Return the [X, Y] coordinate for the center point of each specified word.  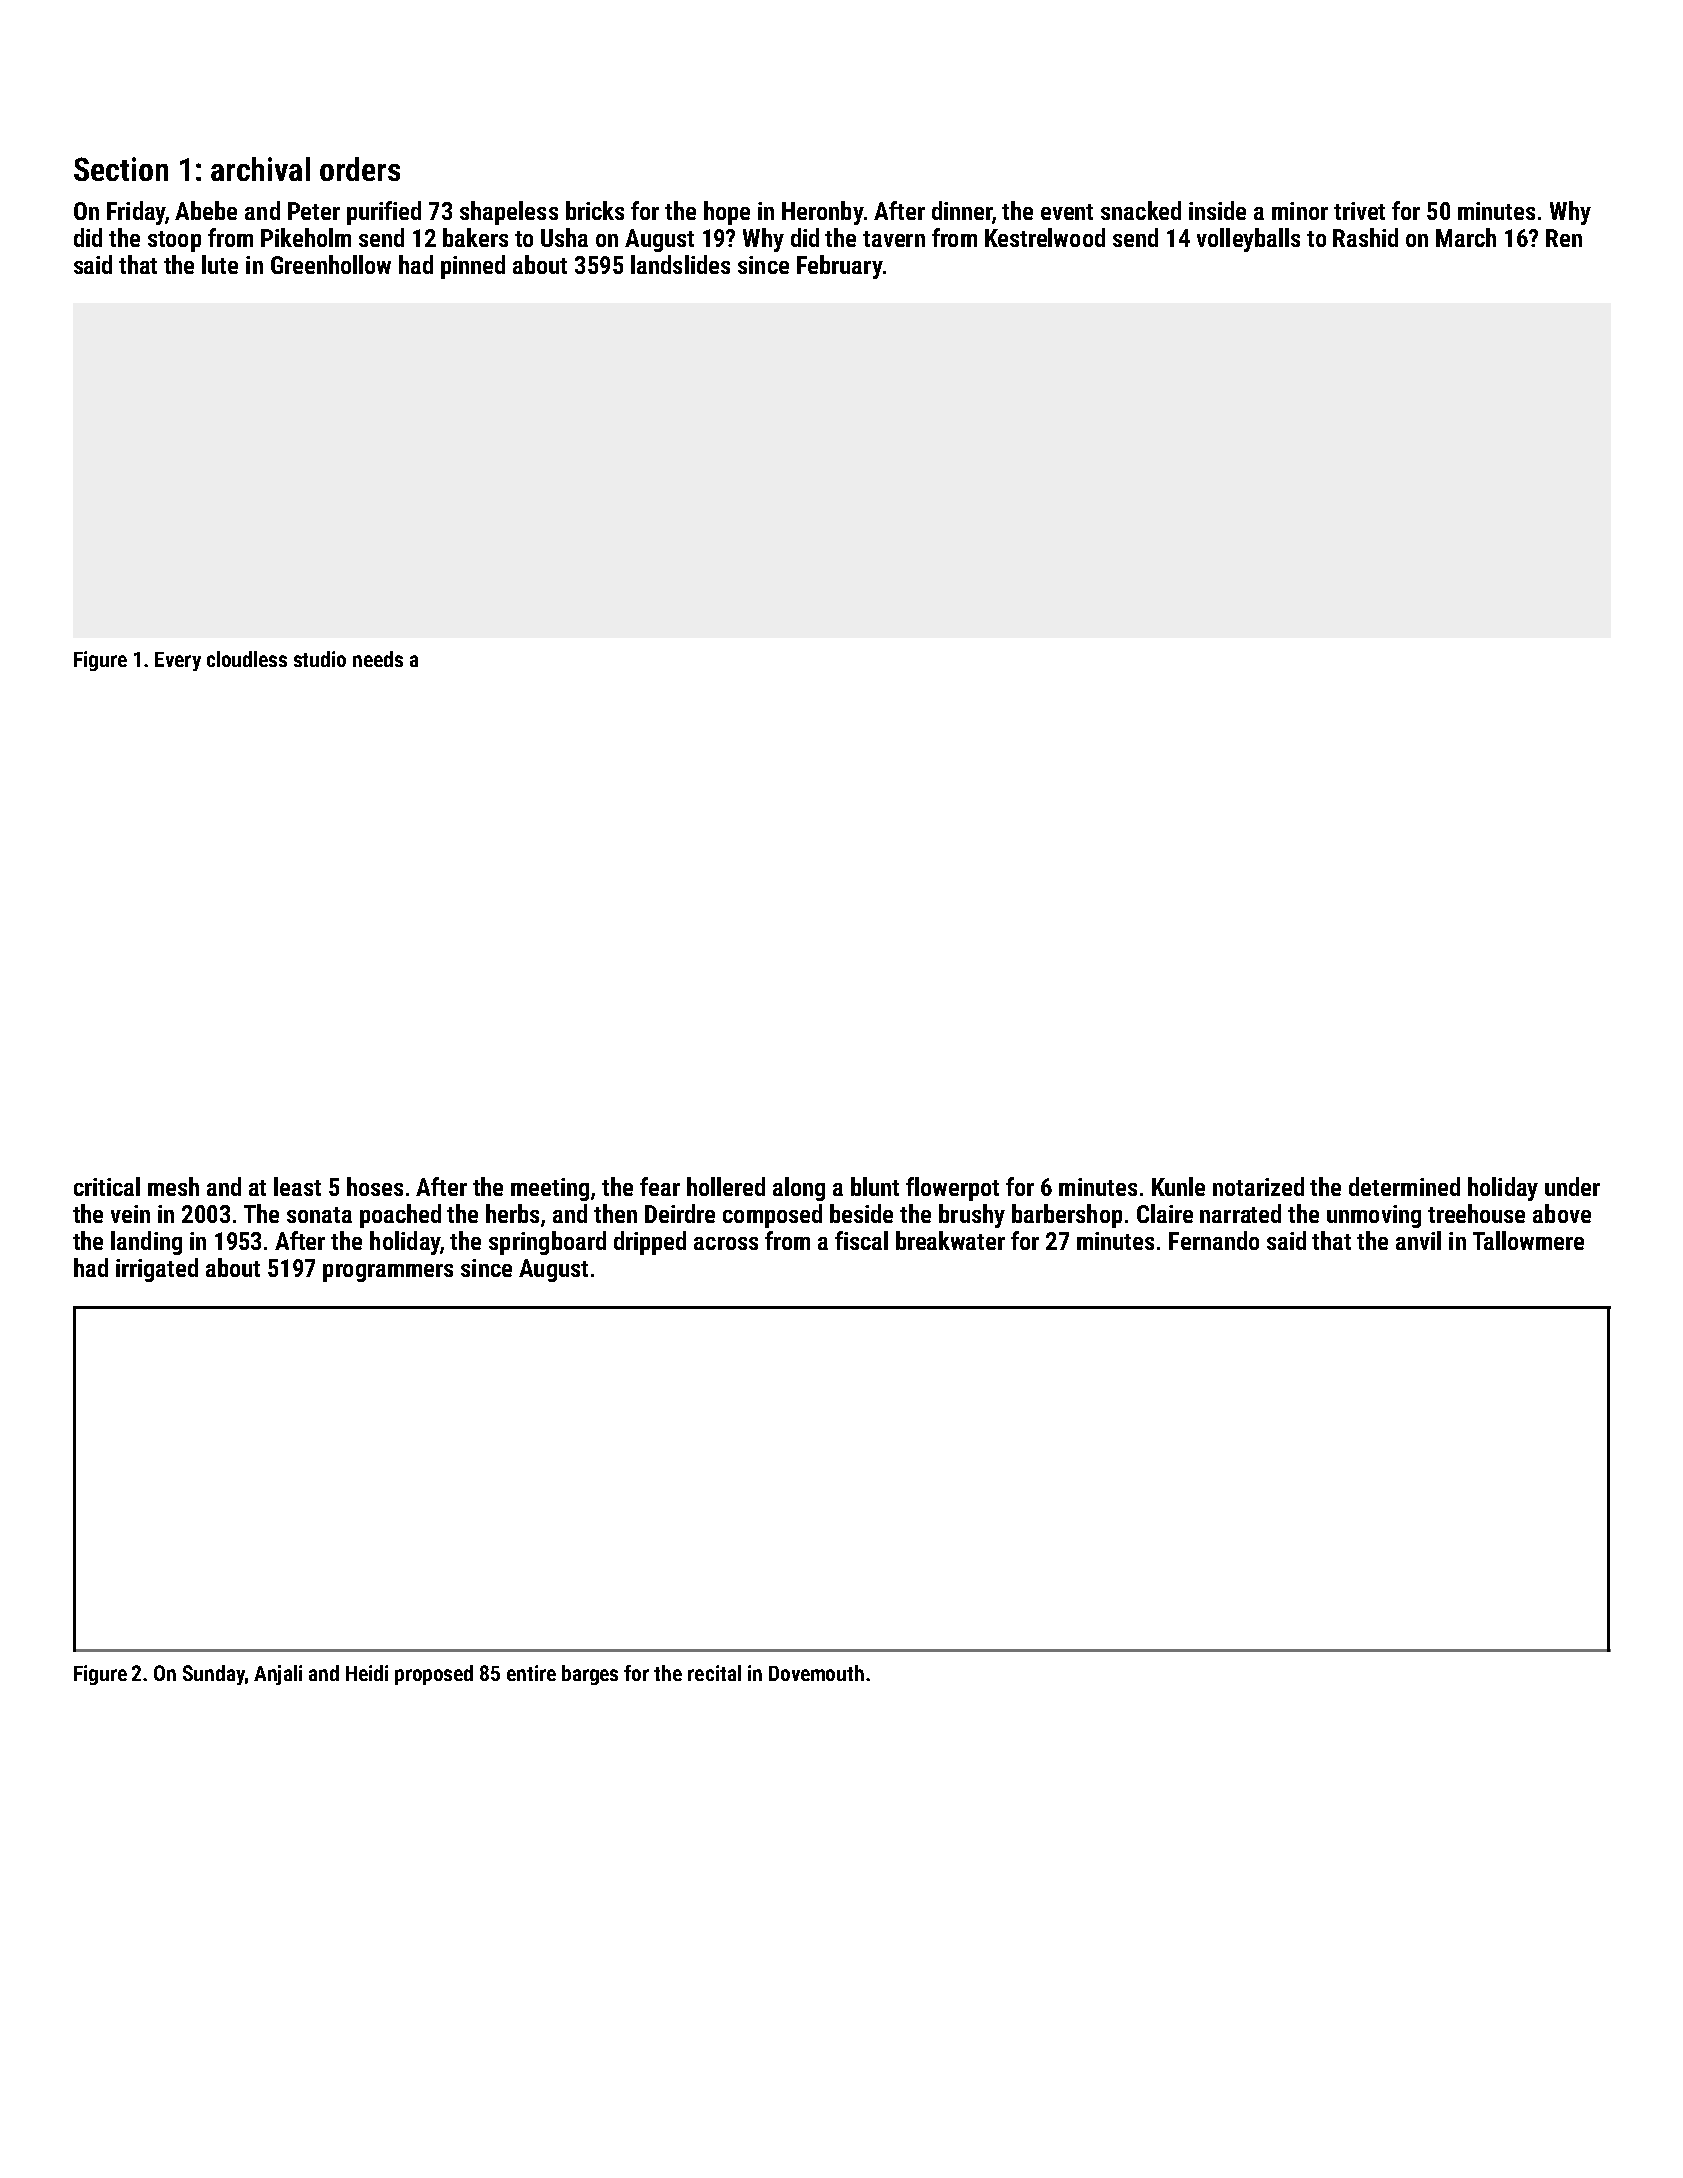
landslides [680, 264]
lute [220, 264]
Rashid [1365, 237]
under [1572, 1186]
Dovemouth [816, 1673]
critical [107, 1186]
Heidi [367, 1673]
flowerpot [952, 1189]
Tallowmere [1528, 1240]
